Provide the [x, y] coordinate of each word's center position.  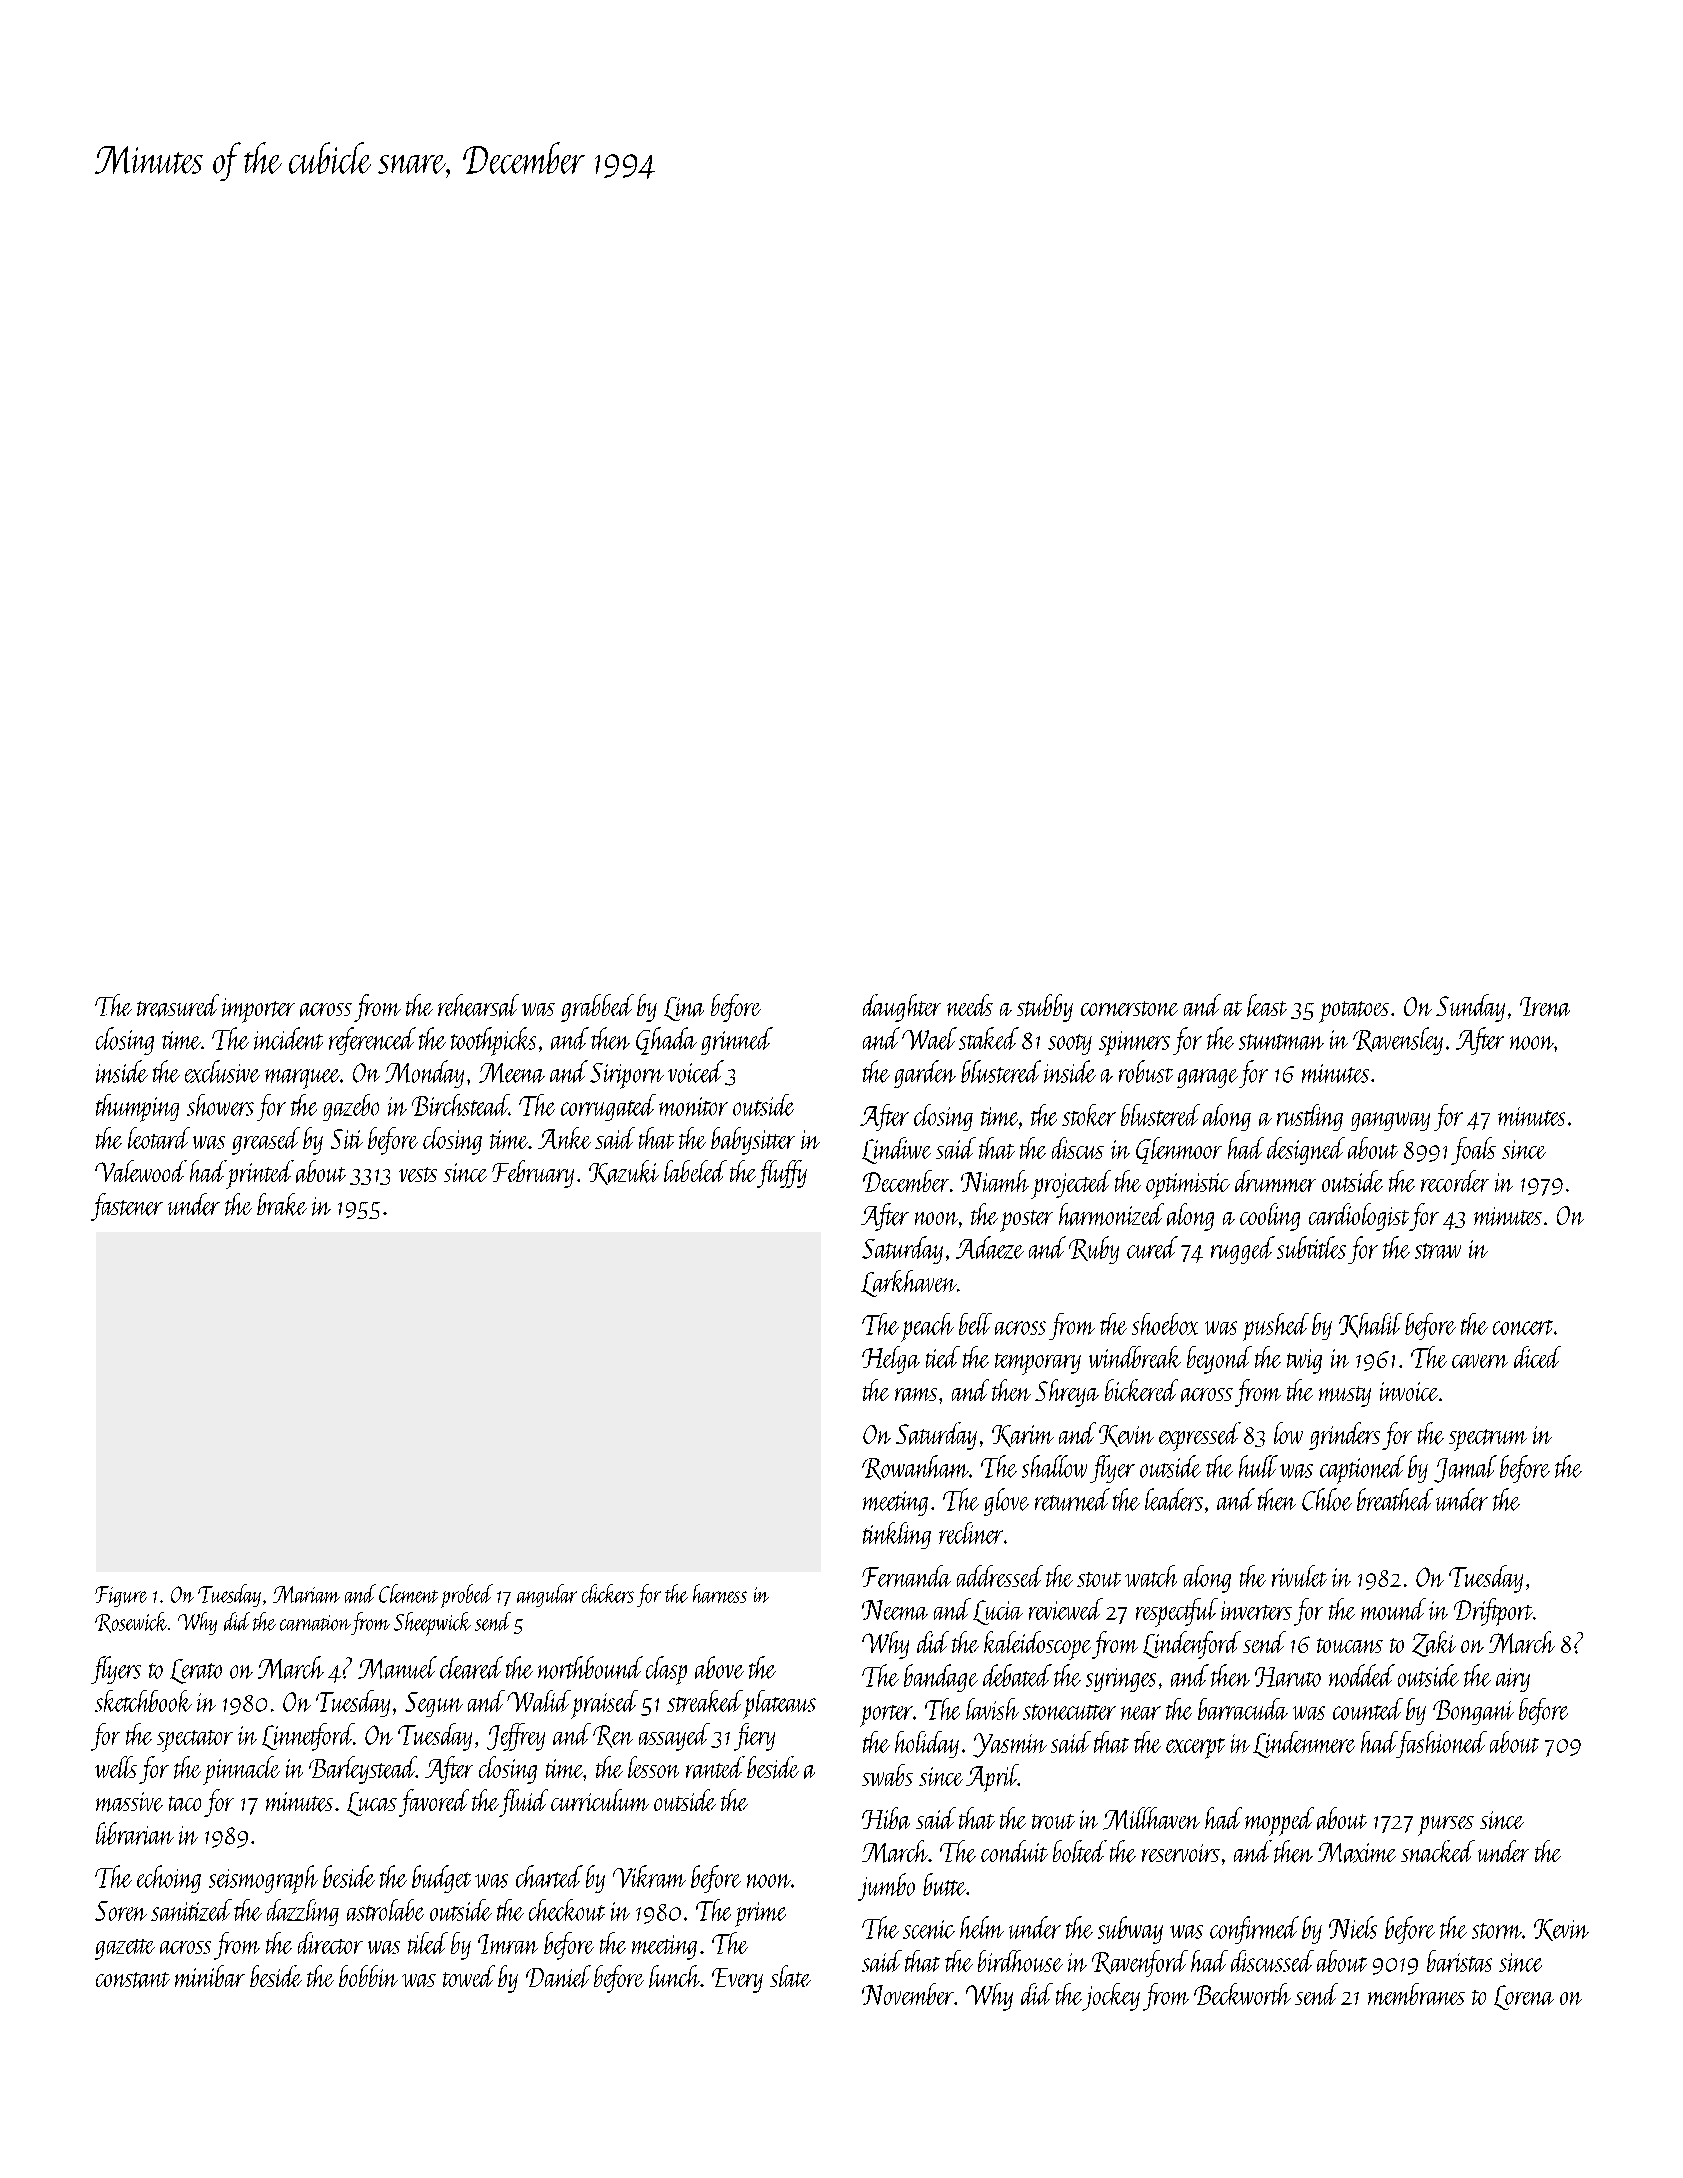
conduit [1014, 1851]
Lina [684, 1009]
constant [133, 1980]
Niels [1353, 1927]
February [533, 1174]
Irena [1545, 1007]
